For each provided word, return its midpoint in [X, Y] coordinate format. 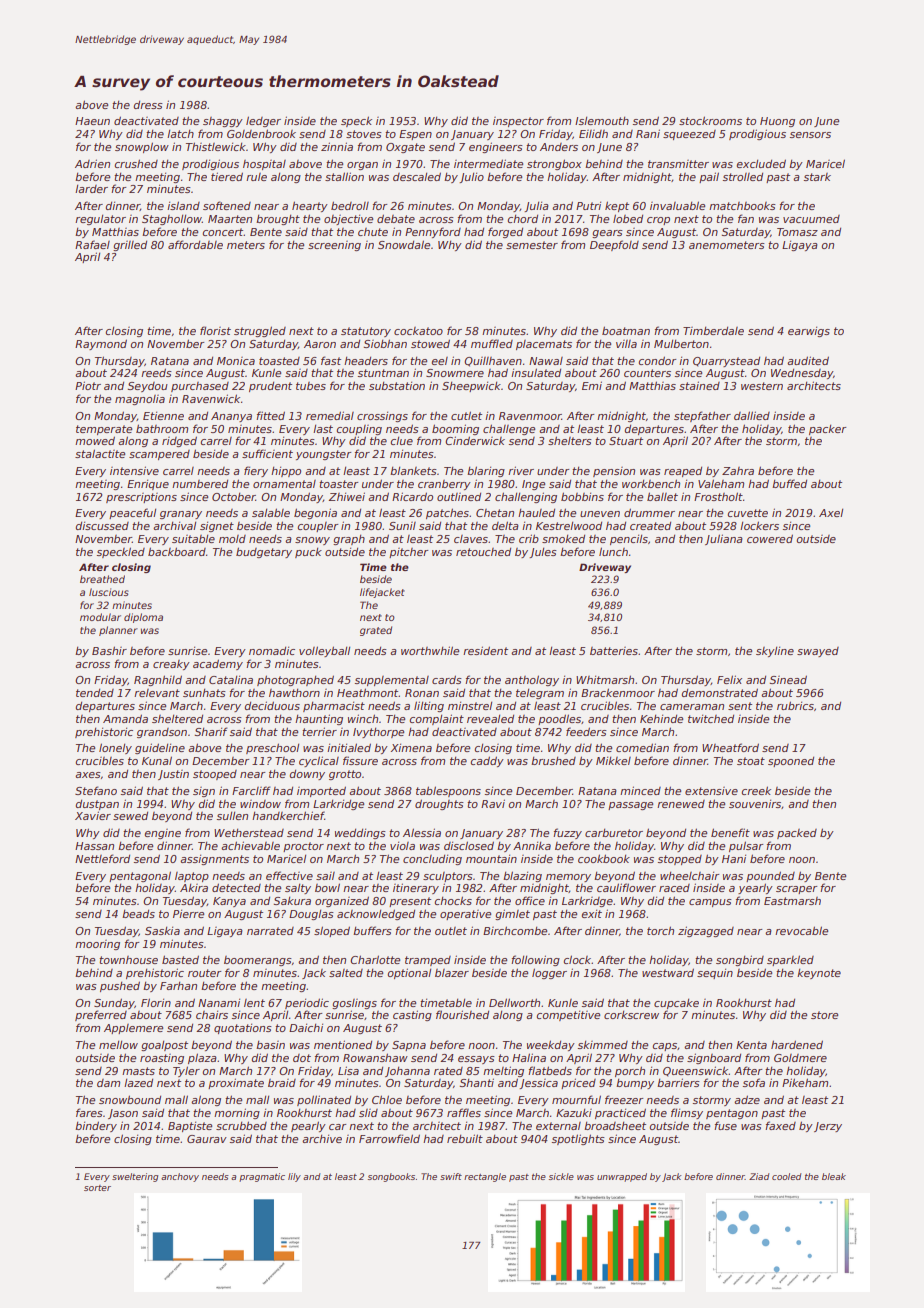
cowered [770, 538]
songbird [740, 960]
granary [181, 515]
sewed [130, 815]
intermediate [488, 163]
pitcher [409, 553]
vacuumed [811, 219]
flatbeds [550, 1070]
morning [237, 1113]
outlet [451, 931]
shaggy [223, 122]
